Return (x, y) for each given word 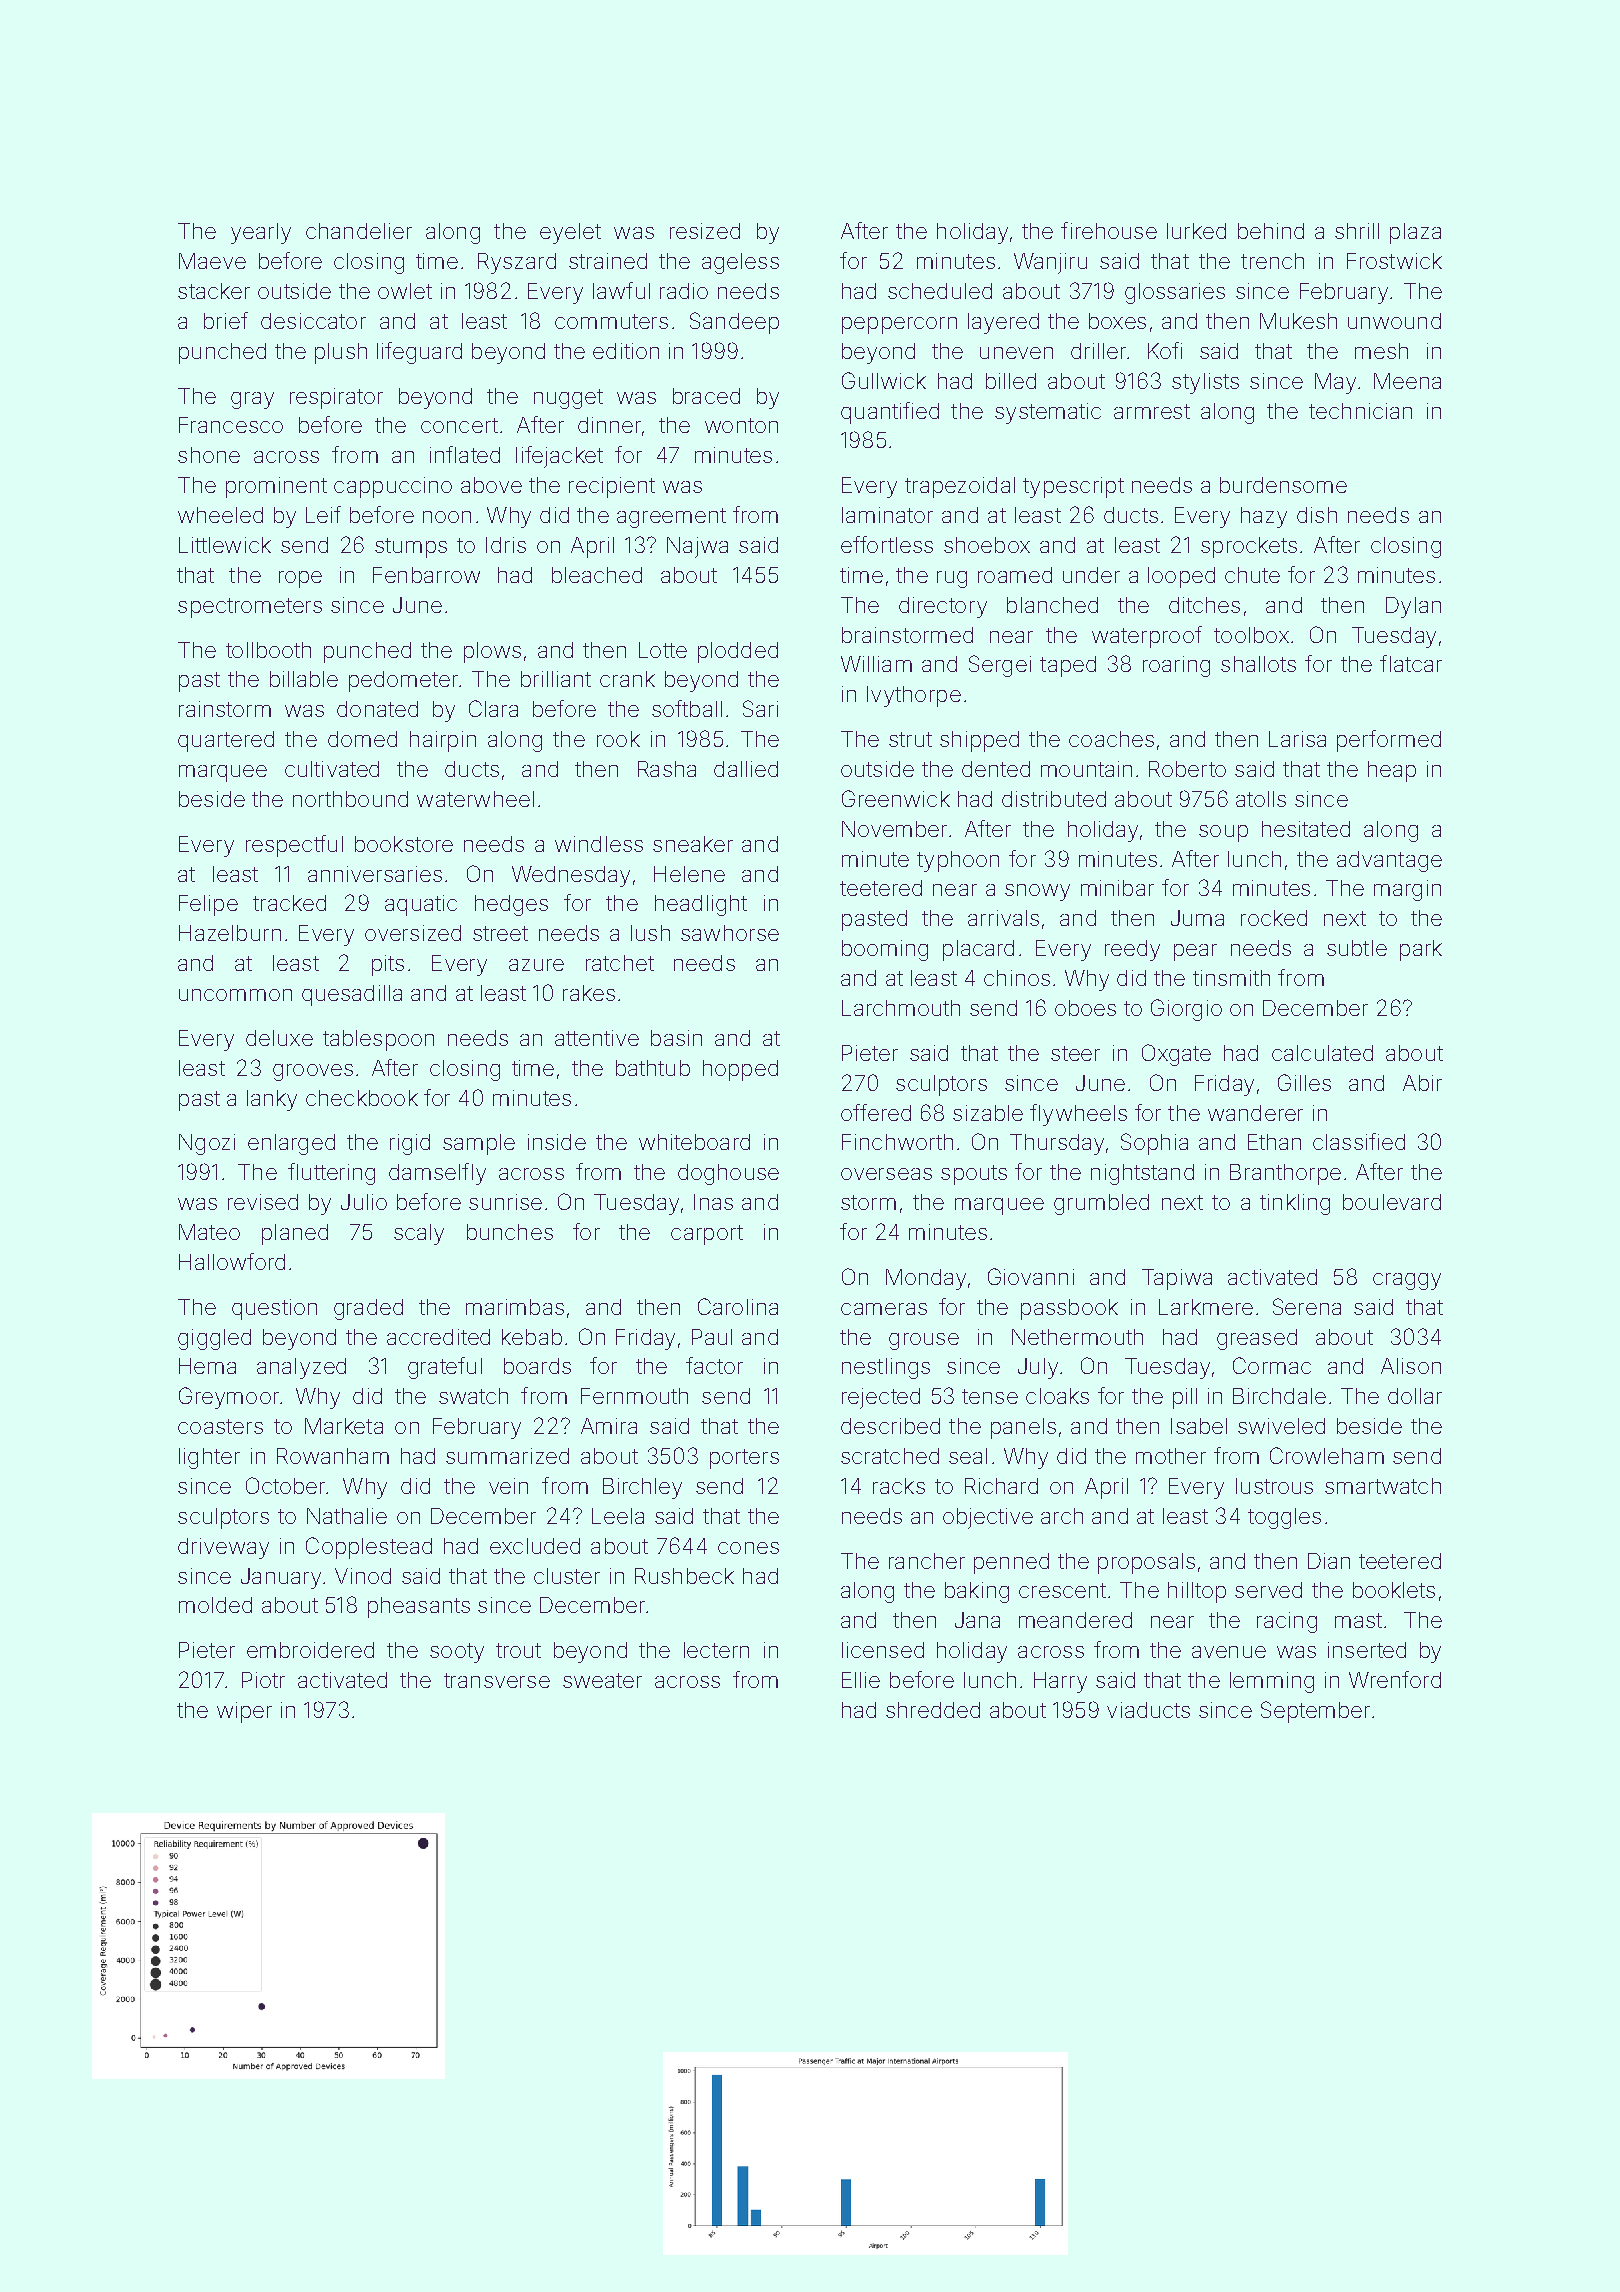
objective (988, 1518)
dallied (746, 769)
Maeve (212, 261)
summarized (507, 1456)
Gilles (1304, 1082)
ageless (740, 263)
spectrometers (250, 608)
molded (215, 1605)
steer (1075, 1053)
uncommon (235, 995)
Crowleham (1327, 1455)
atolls (1261, 799)
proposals (1146, 1563)
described (890, 1426)
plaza (1415, 233)
